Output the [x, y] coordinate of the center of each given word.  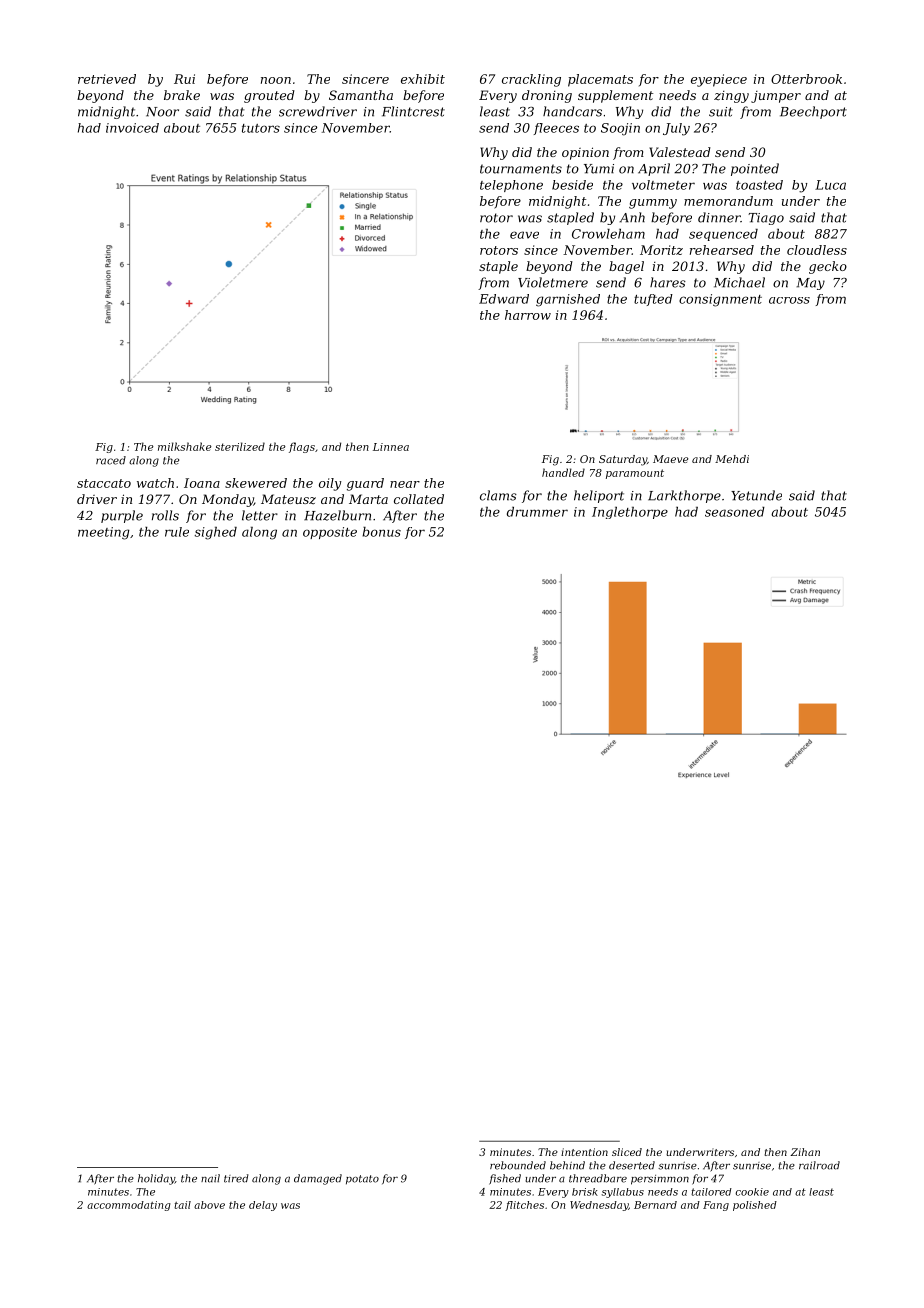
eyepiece [719, 80]
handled [563, 472]
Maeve [670, 459]
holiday [156, 1179]
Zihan [805, 1152]
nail [210, 1178]
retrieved [107, 79]
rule [177, 532]
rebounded [518, 1165]
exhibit [423, 79]
